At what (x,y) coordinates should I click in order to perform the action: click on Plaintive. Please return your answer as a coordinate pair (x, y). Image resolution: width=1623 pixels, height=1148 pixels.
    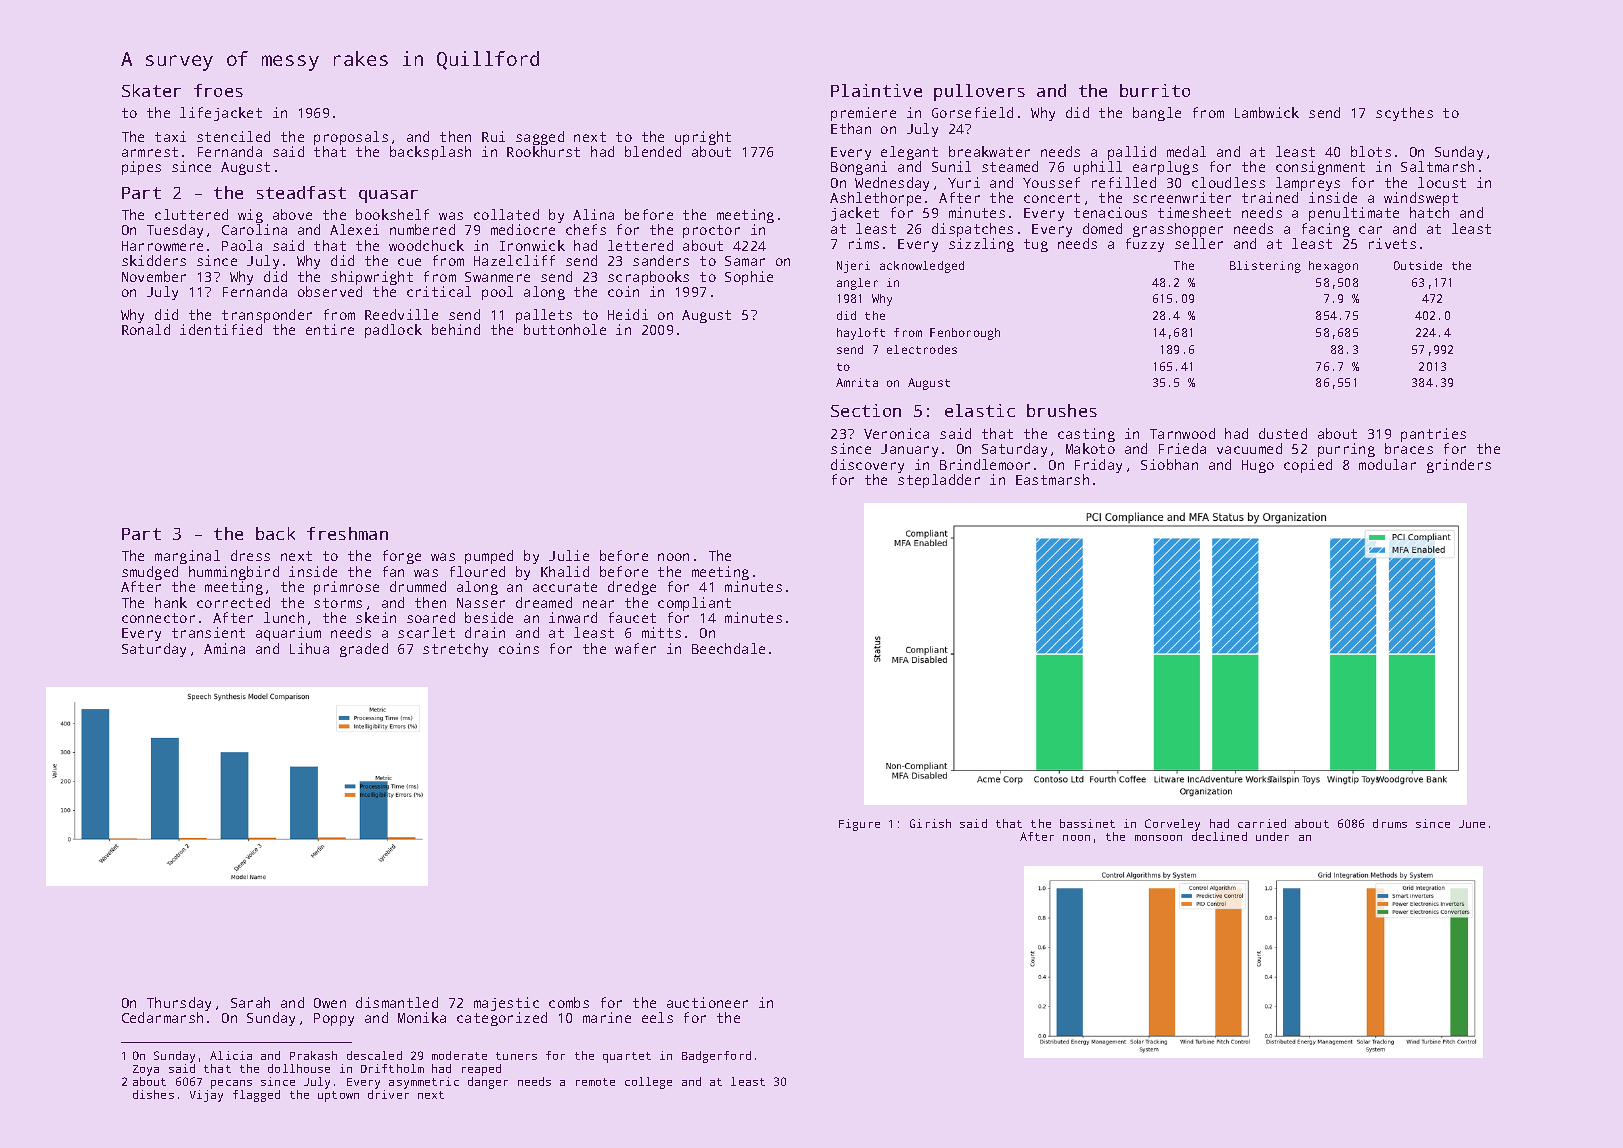
    Looking at the image, I should click on (876, 90).
